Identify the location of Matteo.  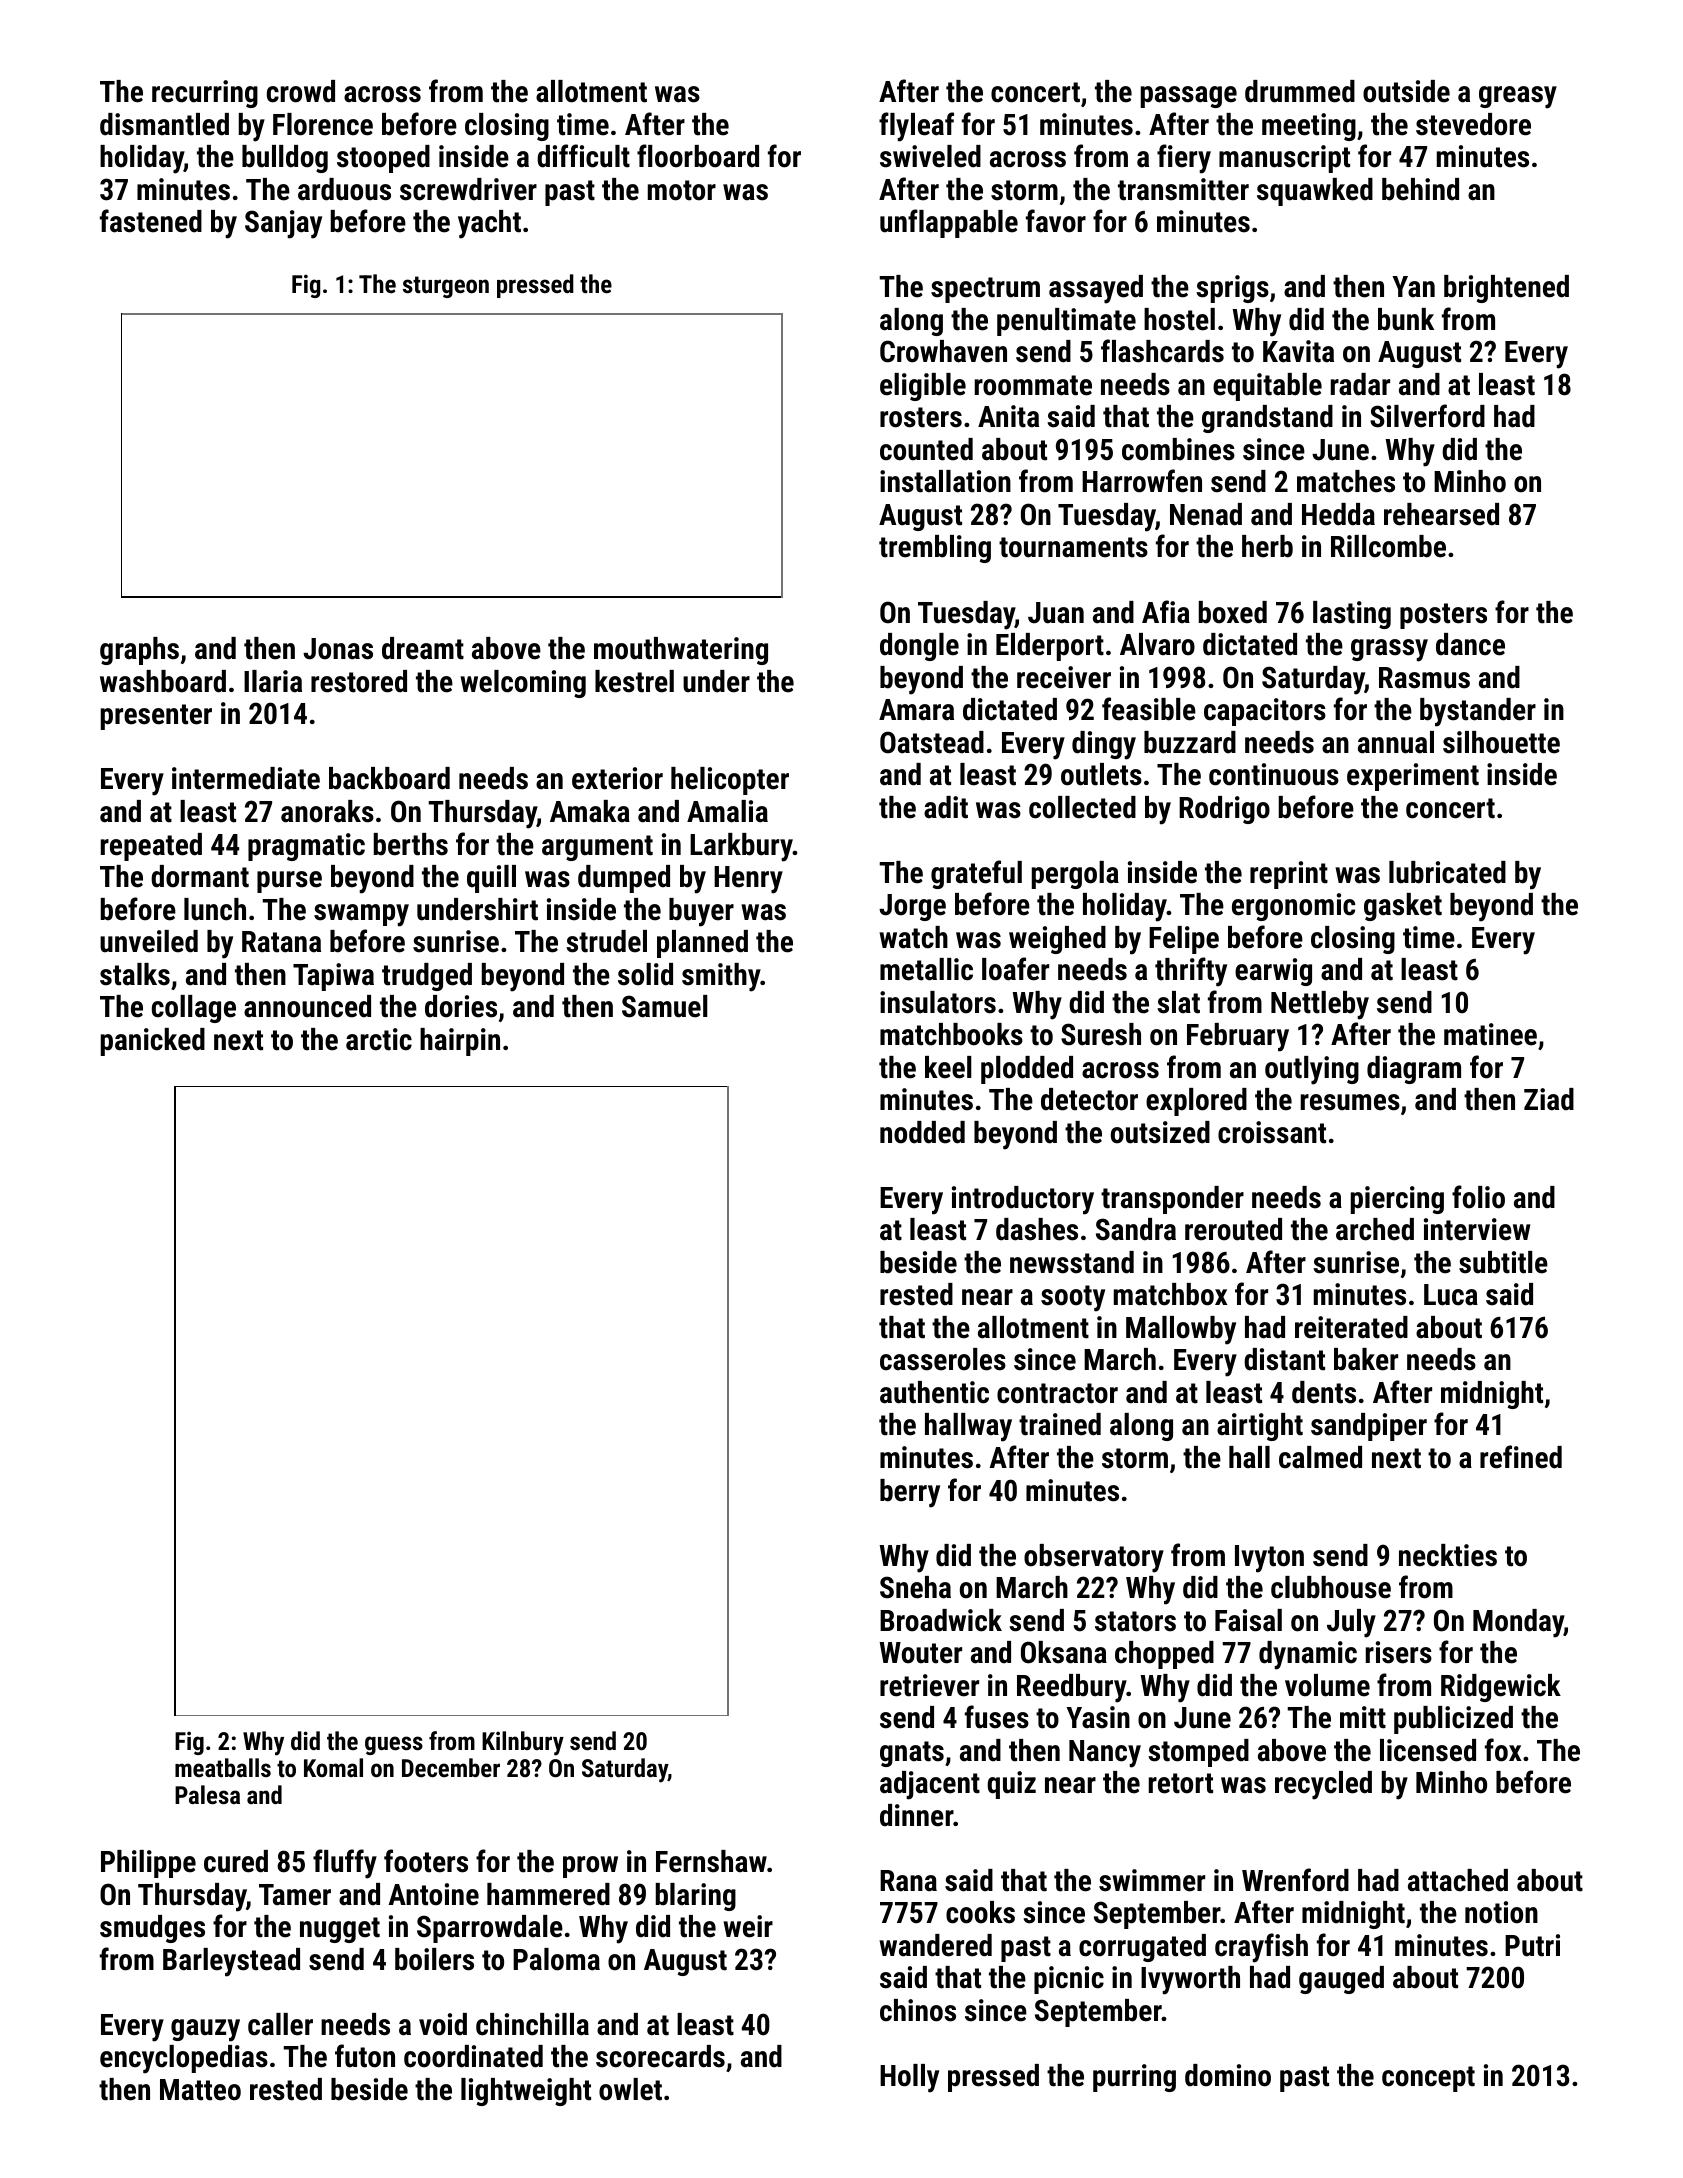
(200, 2090).
